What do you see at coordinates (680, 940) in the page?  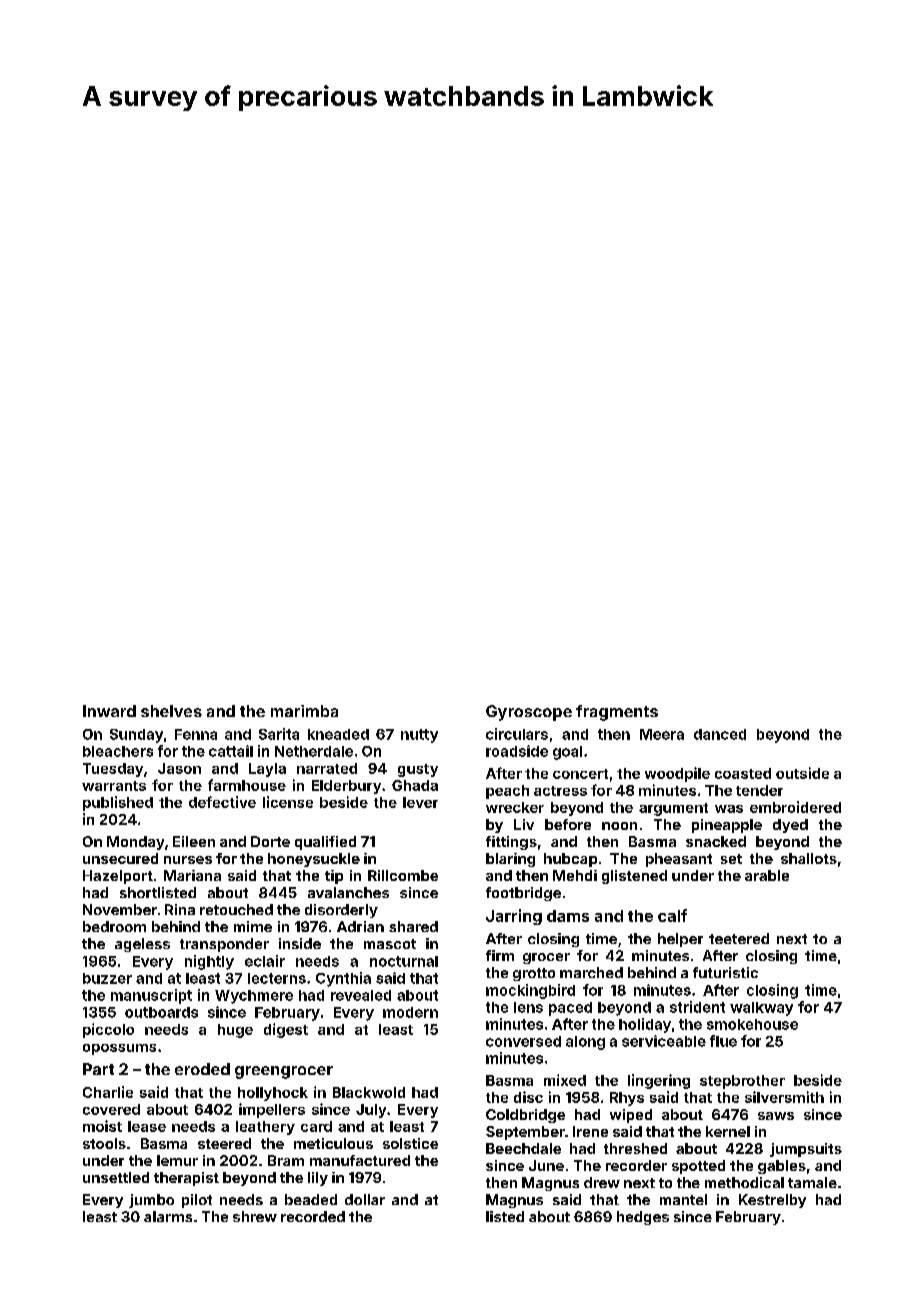 I see `helper` at bounding box center [680, 940].
